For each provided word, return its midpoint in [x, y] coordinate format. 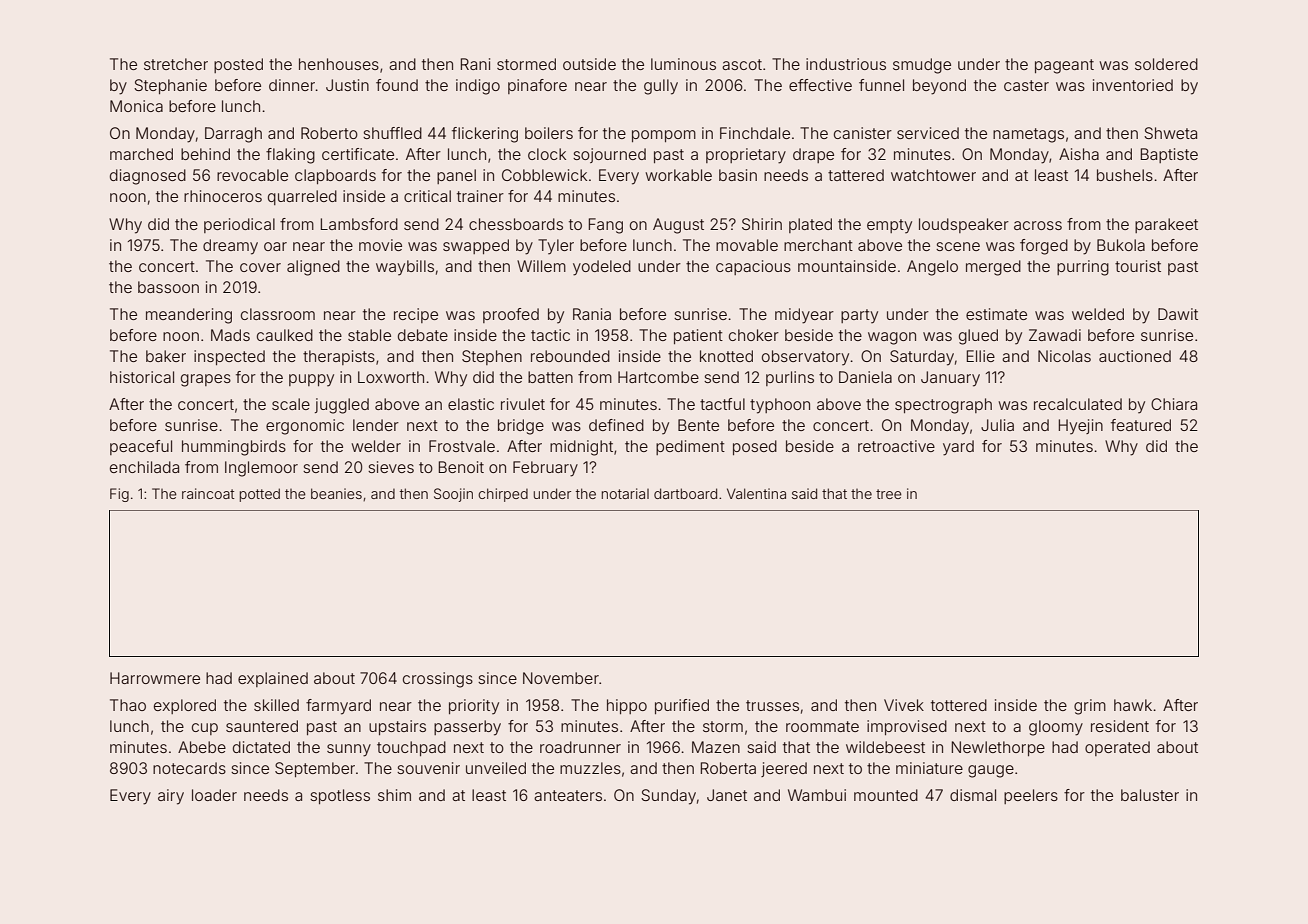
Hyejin [1081, 427]
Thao [128, 705]
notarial [625, 493]
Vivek [904, 705]
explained [273, 679]
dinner [292, 85]
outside [589, 64]
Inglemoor [261, 469]
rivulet [523, 404]
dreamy [230, 247]
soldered [1166, 64]
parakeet [1166, 225]
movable [747, 245]
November [561, 678]
